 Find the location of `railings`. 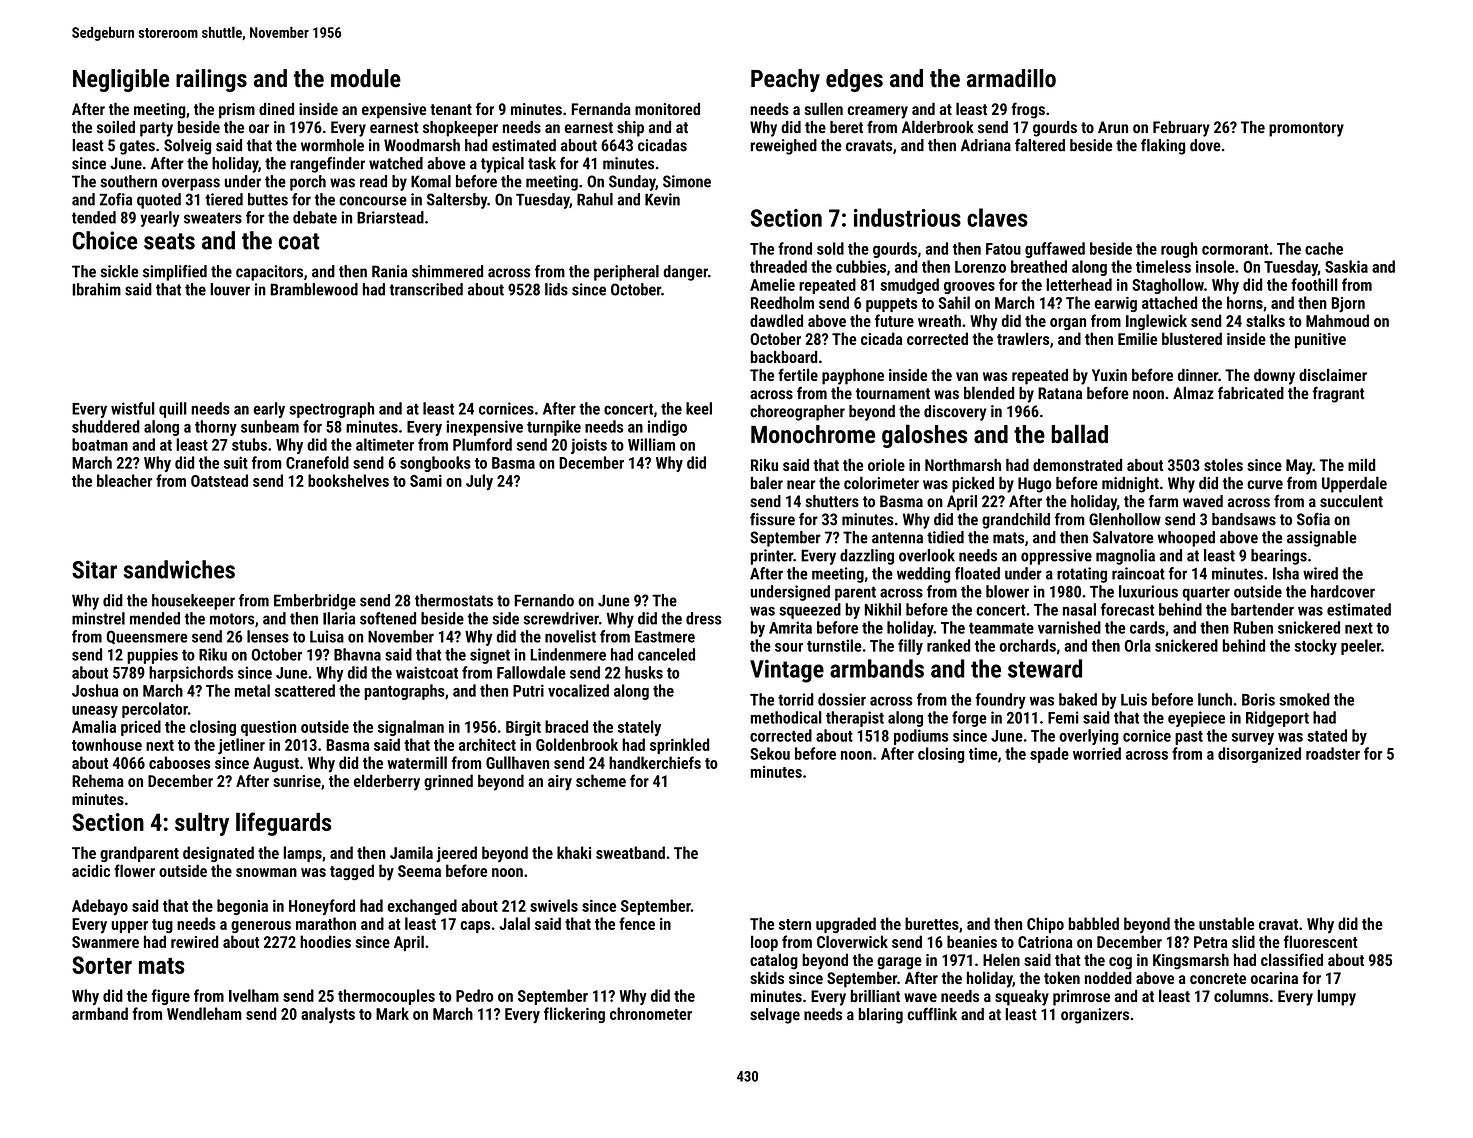

railings is located at coordinates (211, 80).
